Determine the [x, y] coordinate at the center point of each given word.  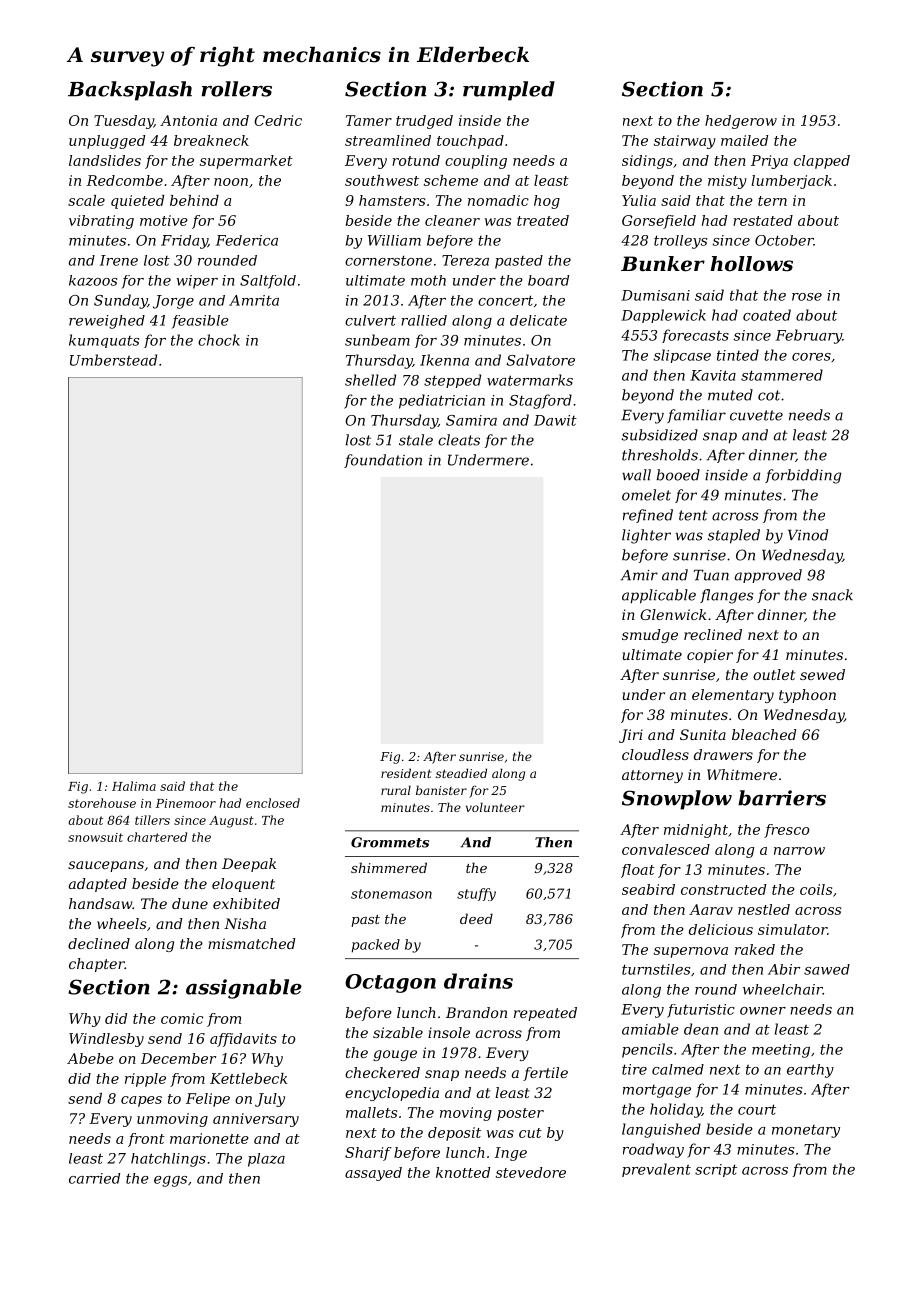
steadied [461, 773]
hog [547, 202]
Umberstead [113, 360]
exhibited [246, 903]
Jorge [173, 302]
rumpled [509, 91]
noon [231, 182]
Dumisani [655, 295]
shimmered [389, 867]
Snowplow [677, 800]
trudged [424, 122]
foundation [383, 461]
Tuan [711, 575]
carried [94, 1178]
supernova [691, 952]
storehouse [102, 803]
